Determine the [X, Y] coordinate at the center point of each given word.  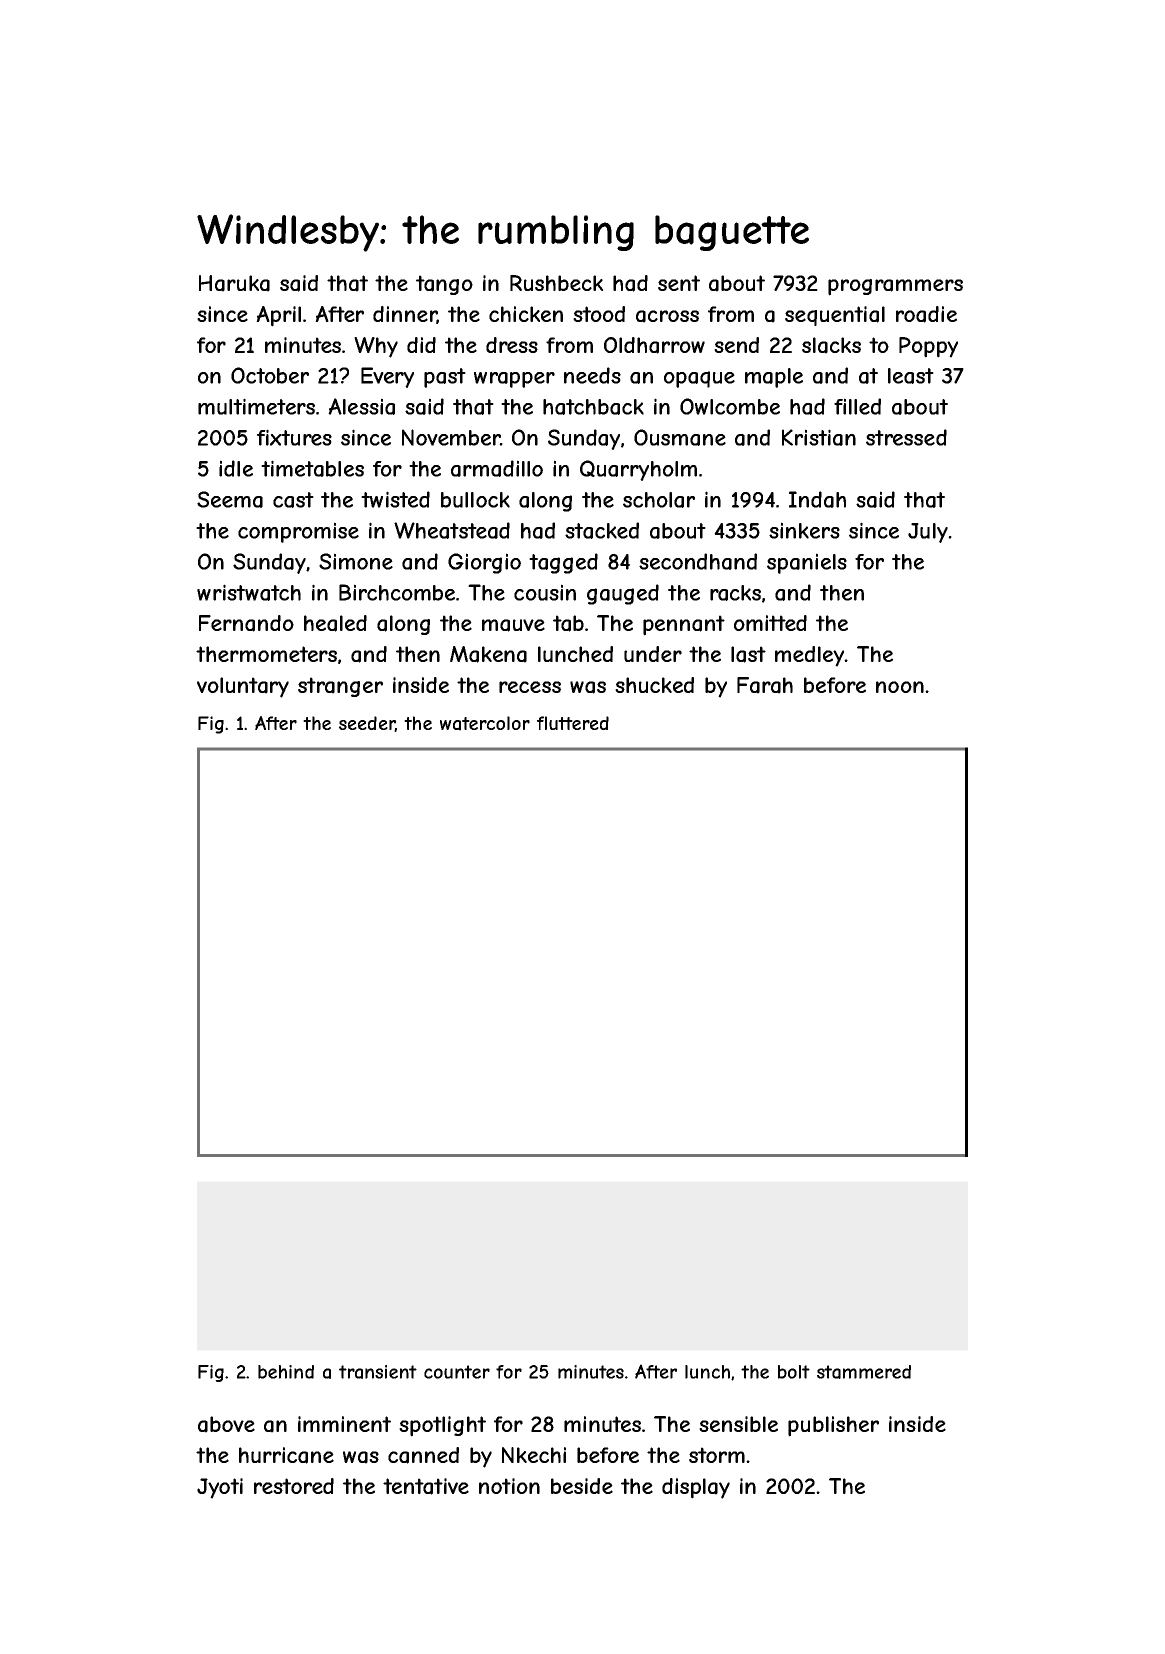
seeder [367, 724]
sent [679, 283]
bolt [794, 1372]
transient [378, 1372]
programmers [895, 287]
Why [376, 347]
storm [717, 1455]
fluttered [573, 723]
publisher [833, 1426]
